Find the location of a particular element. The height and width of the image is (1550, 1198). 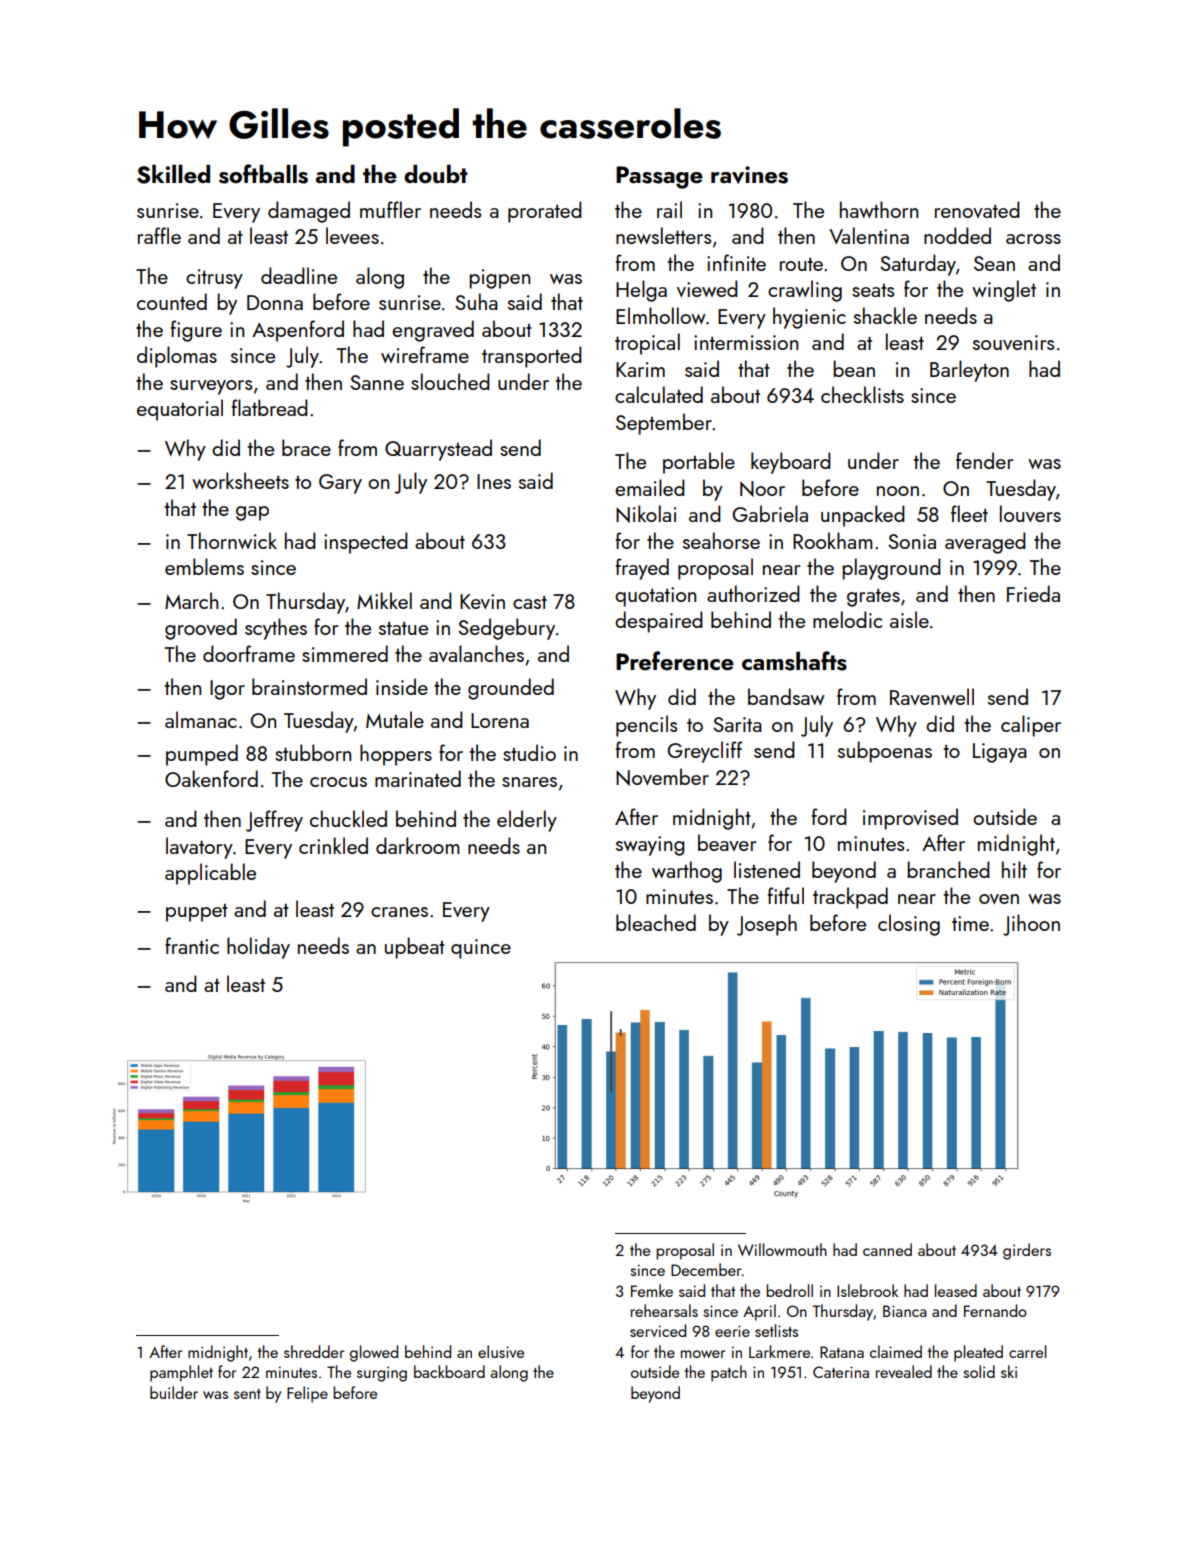

builder is located at coordinates (174, 1392).
